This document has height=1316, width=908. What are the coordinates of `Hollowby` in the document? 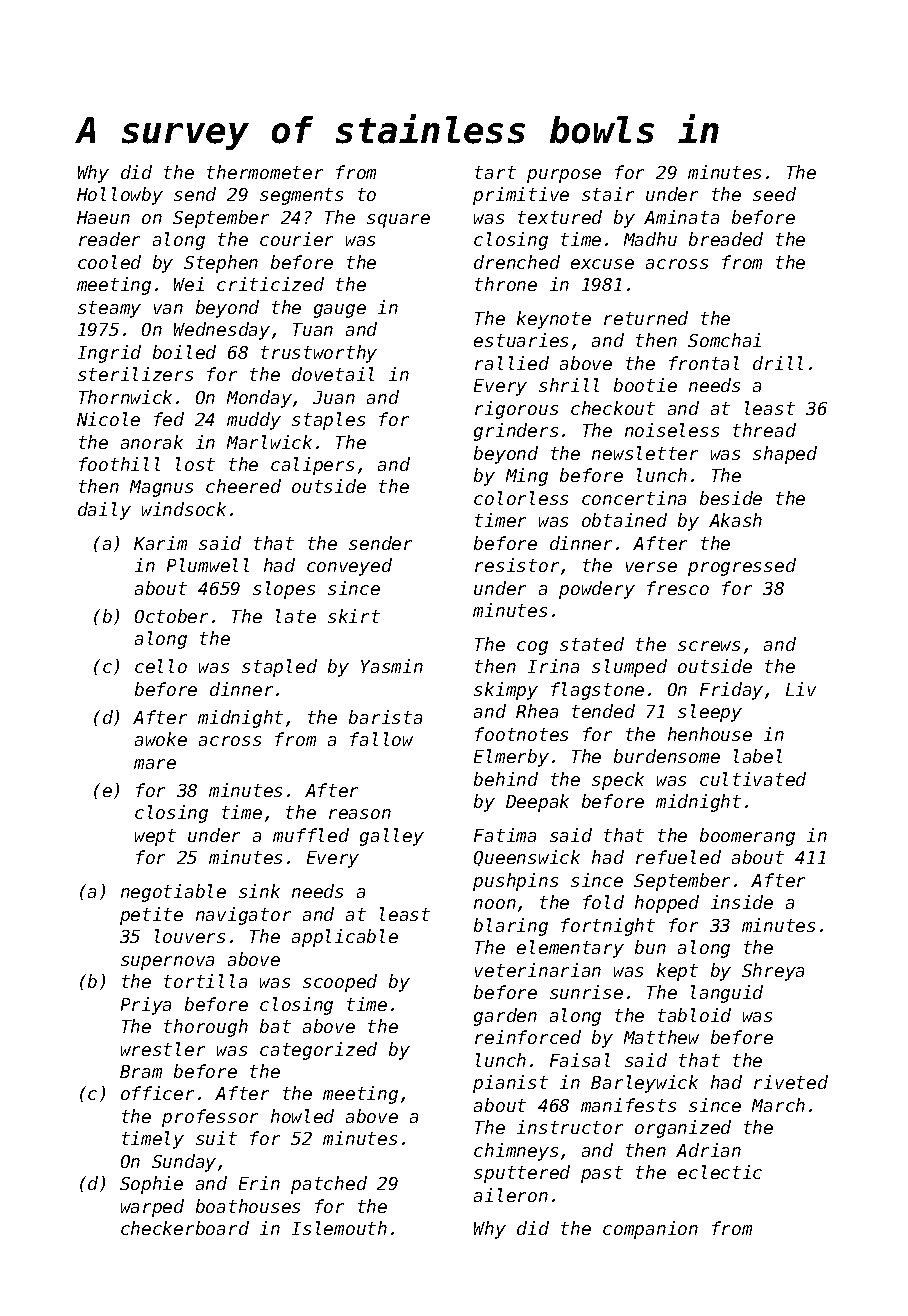 It's located at (120, 196).
